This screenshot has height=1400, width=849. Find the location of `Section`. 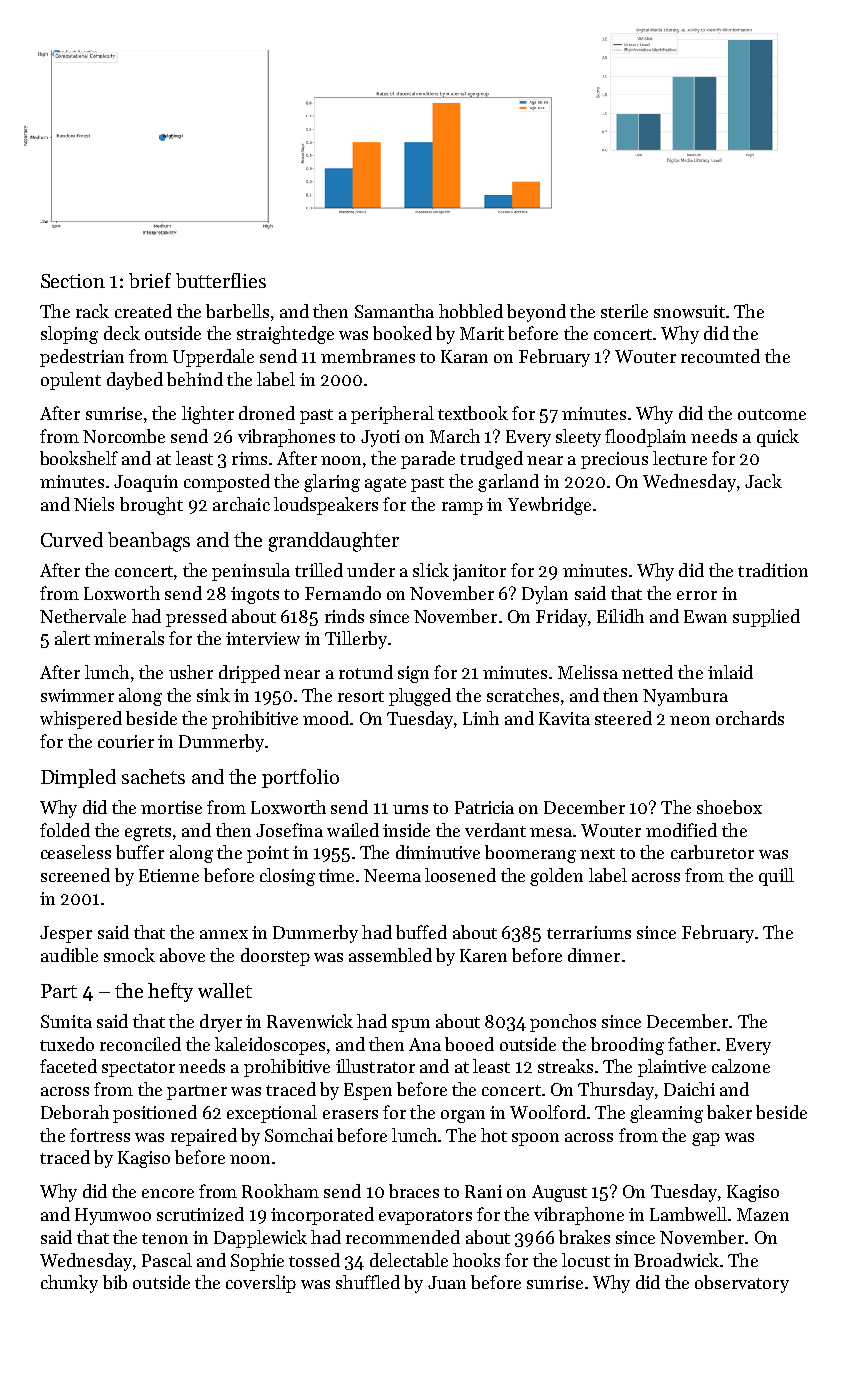

Section is located at coordinates (73, 281).
